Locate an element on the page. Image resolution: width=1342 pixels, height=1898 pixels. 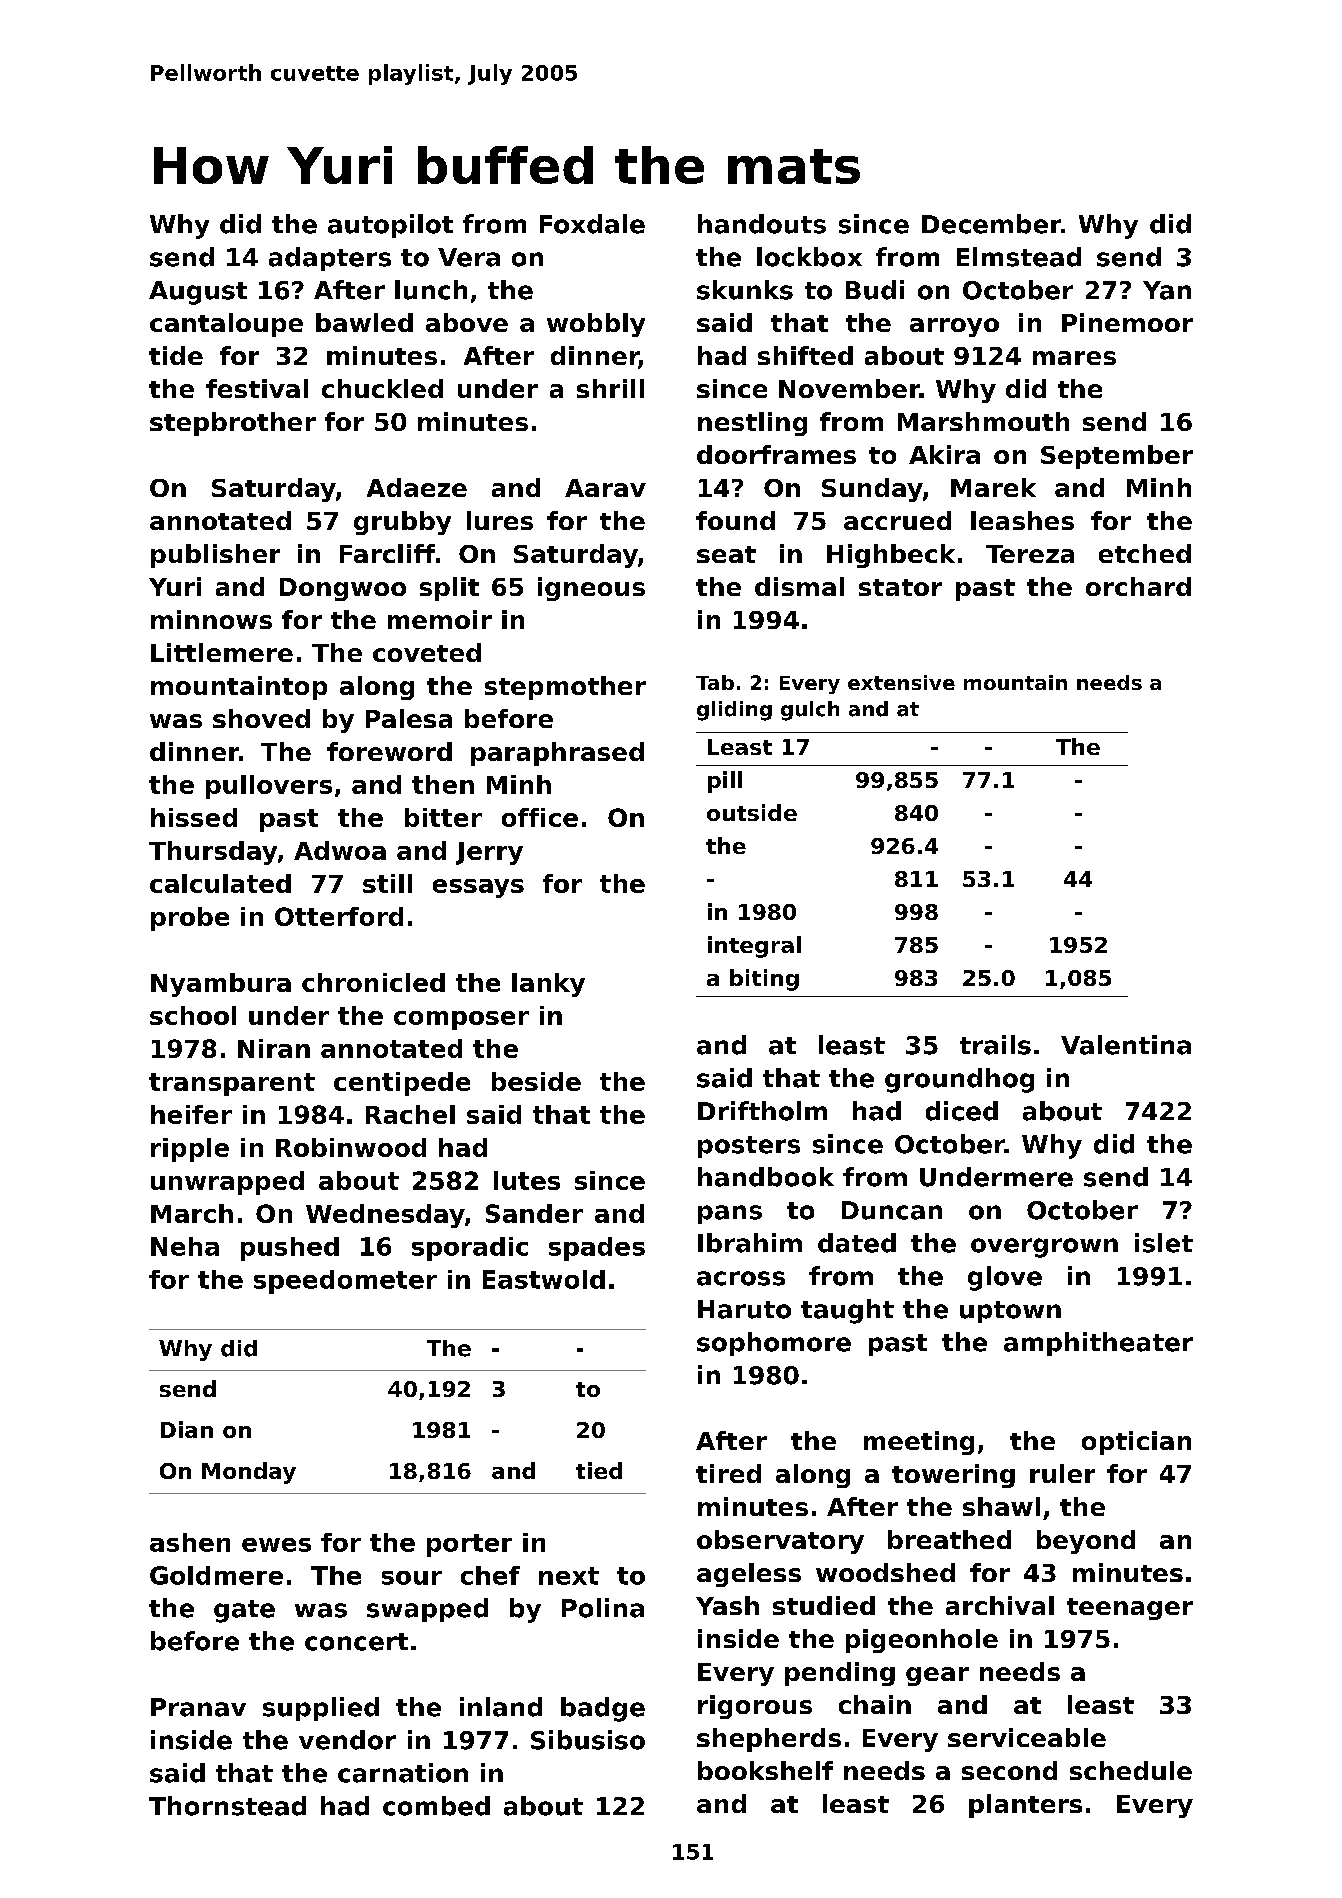
stator is located at coordinates (900, 587).
